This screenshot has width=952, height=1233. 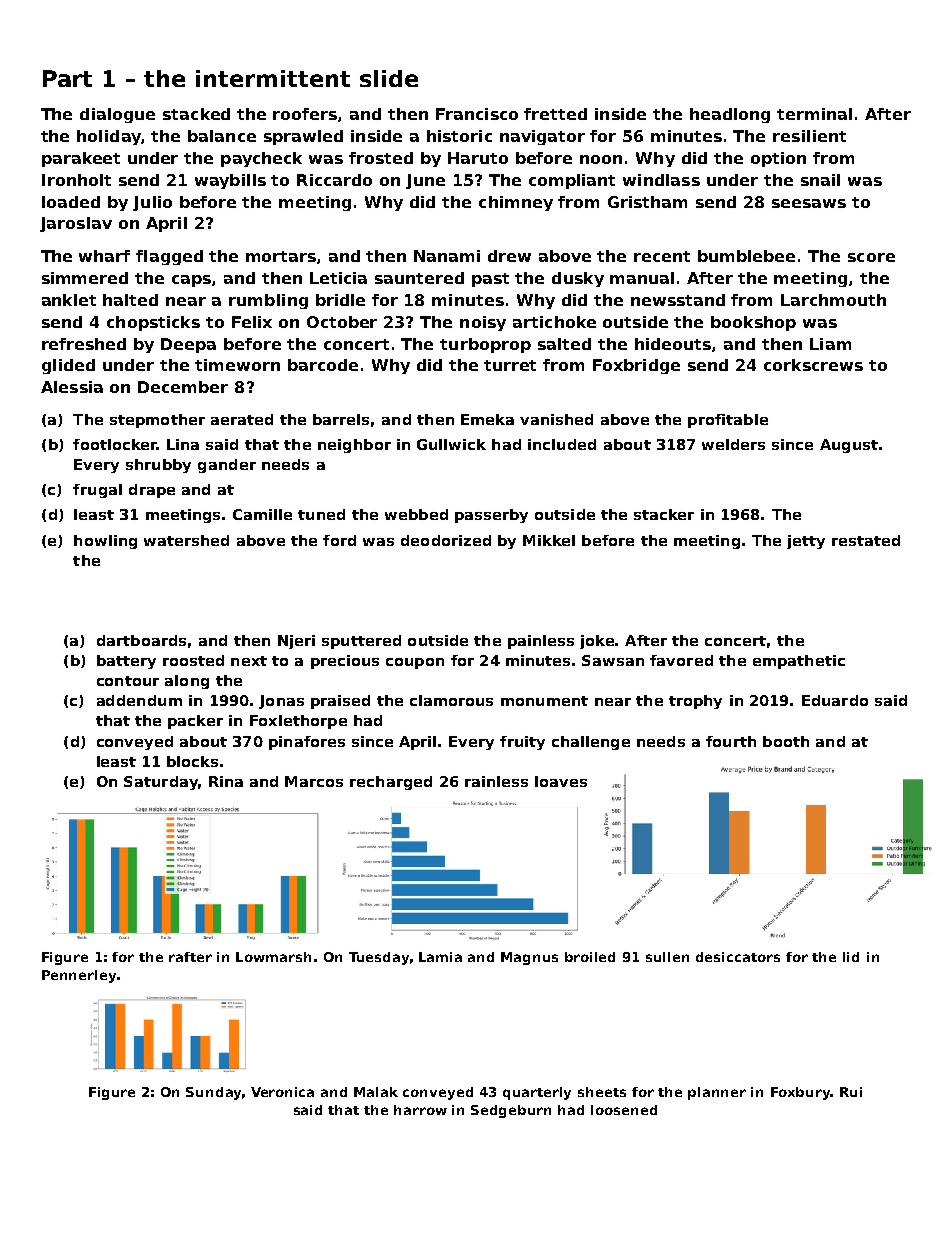 I want to click on joke, so click(x=597, y=642).
